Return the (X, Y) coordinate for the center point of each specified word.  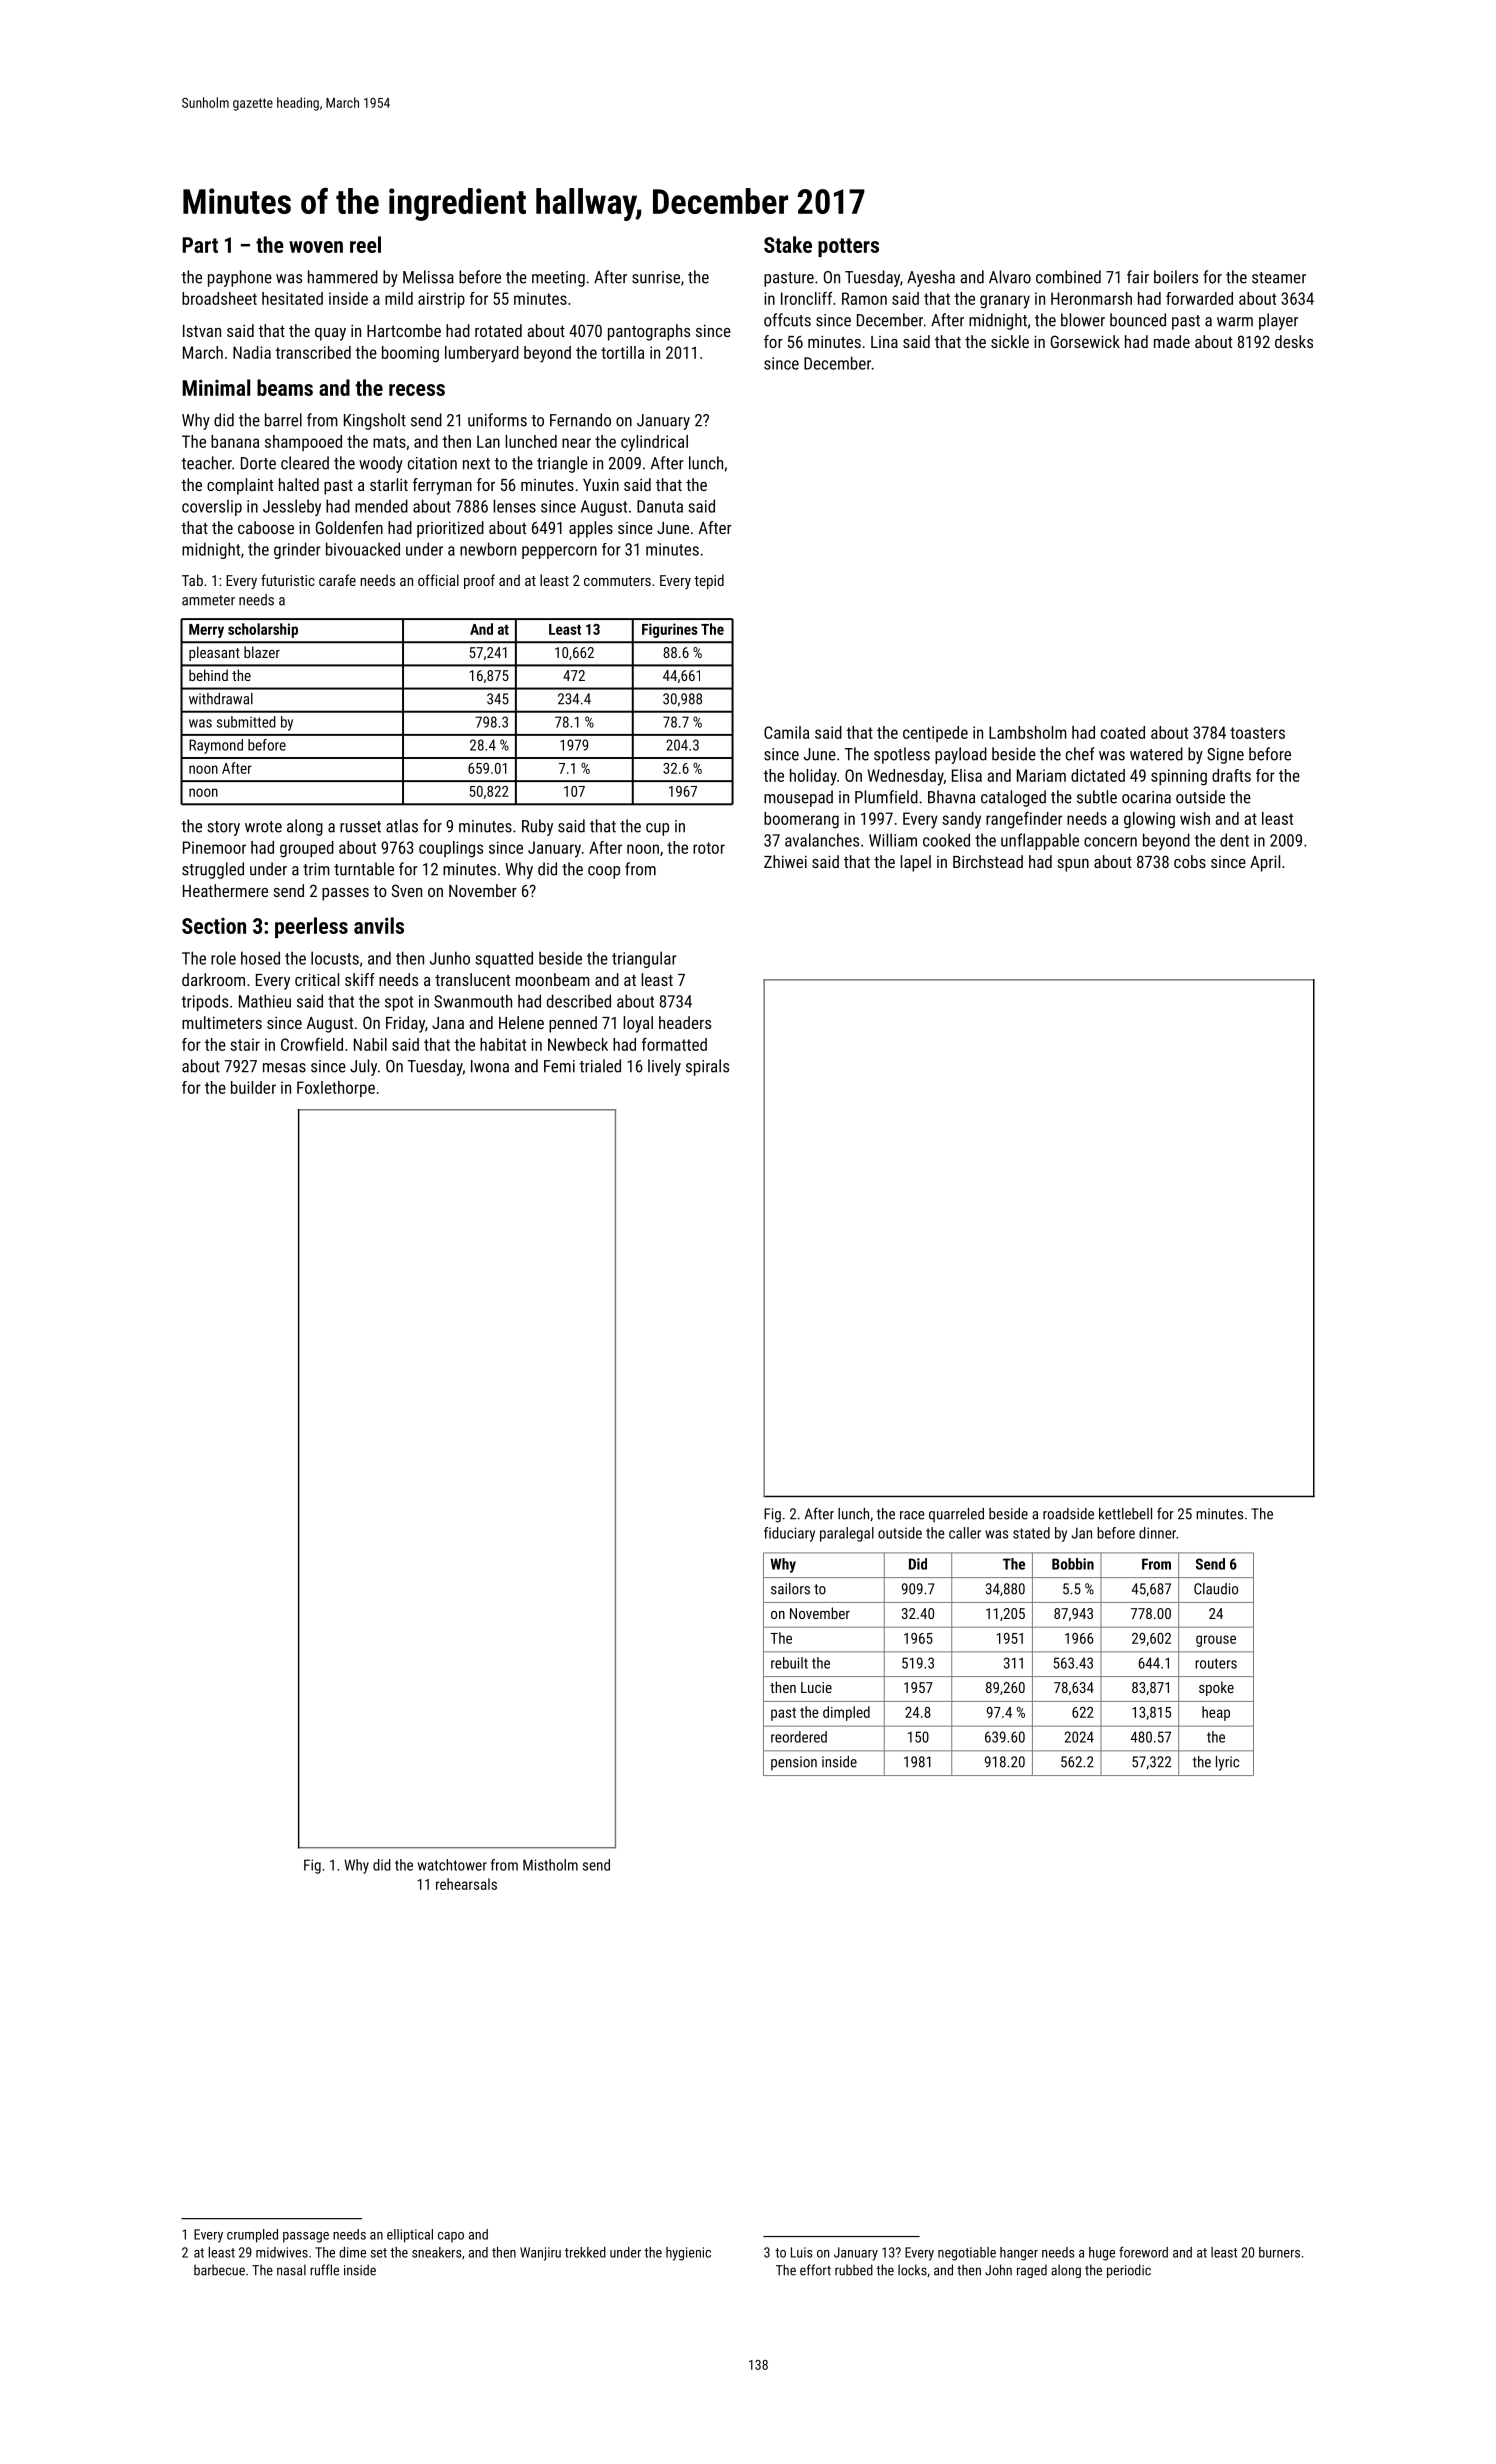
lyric (1227, 1763)
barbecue (219, 2270)
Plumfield (886, 797)
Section (214, 926)
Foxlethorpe (336, 1089)
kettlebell (1125, 1514)
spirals (707, 1067)
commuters (617, 581)
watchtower (452, 1865)
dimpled (846, 1713)
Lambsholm (1028, 732)
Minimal (216, 387)
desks (1294, 341)
